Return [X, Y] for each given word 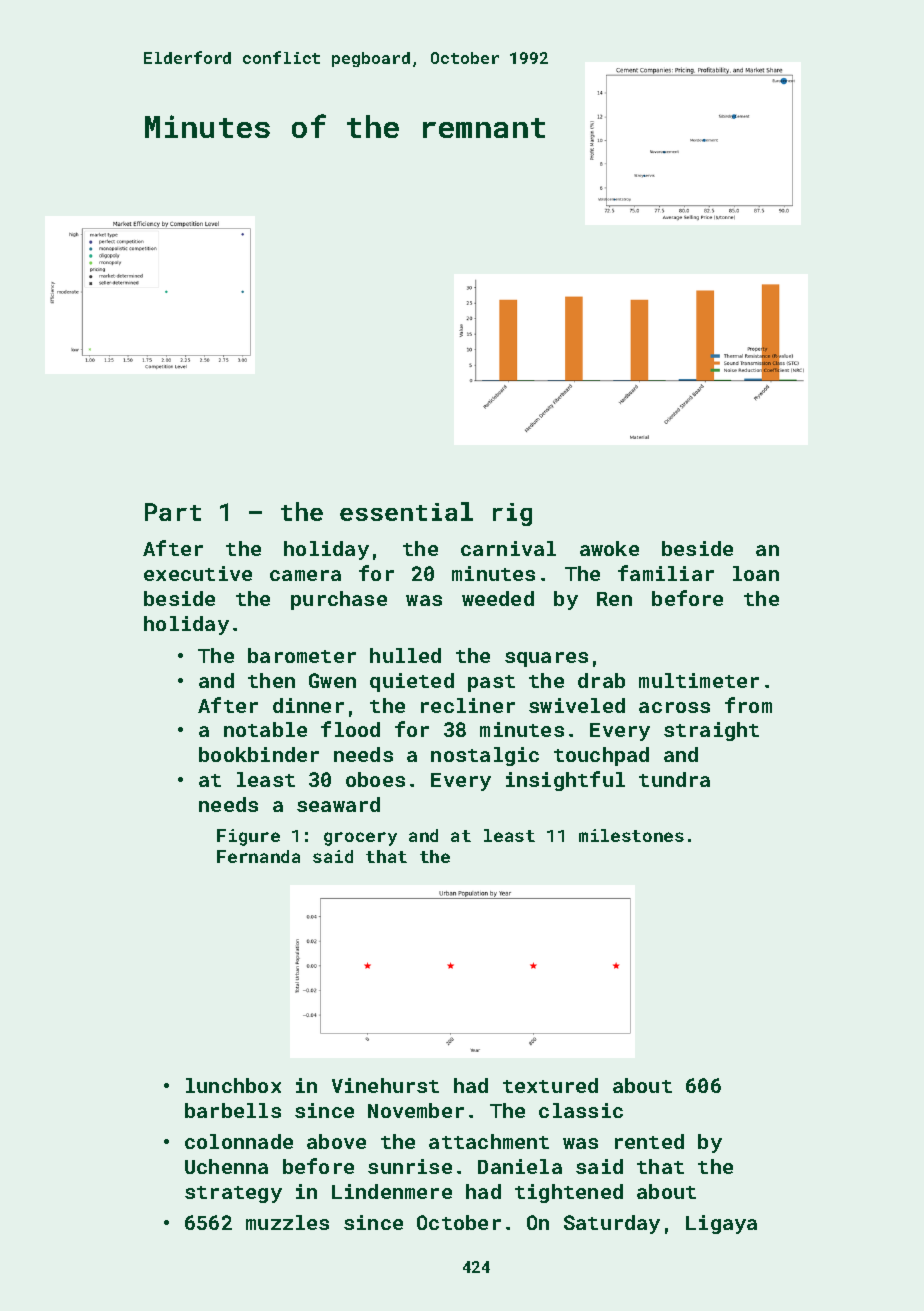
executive [198, 573]
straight [711, 731]
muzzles [287, 1222]
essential [406, 511]
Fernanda [258, 856]
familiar [666, 573]
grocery [360, 839]
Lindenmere [392, 1191]
